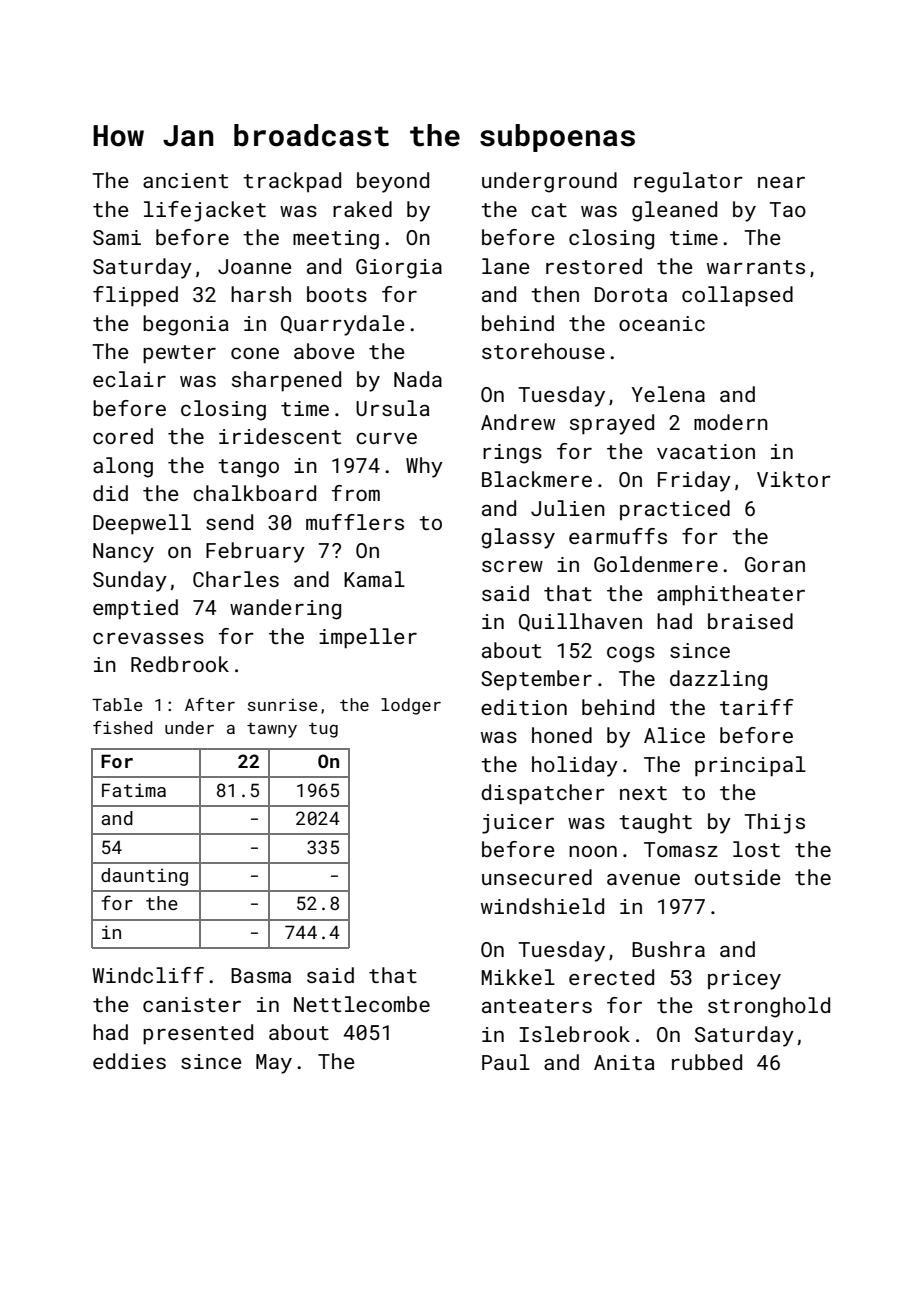 Image resolution: width=924 pixels, height=1311 pixels. I want to click on lodger, so click(411, 706).
